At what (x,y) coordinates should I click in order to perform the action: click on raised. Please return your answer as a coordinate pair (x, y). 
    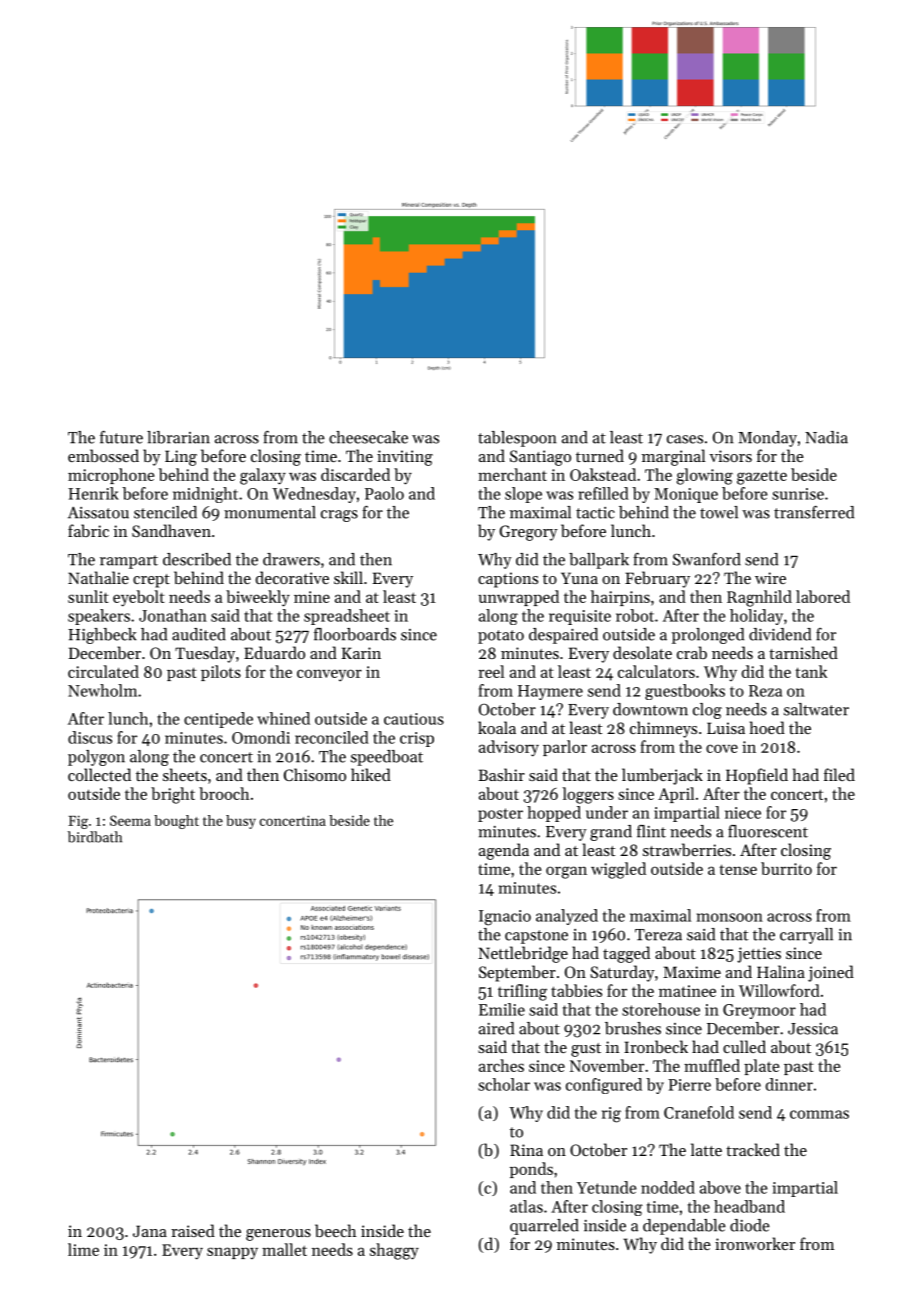
    Looking at the image, I should click on (193, 1230).
